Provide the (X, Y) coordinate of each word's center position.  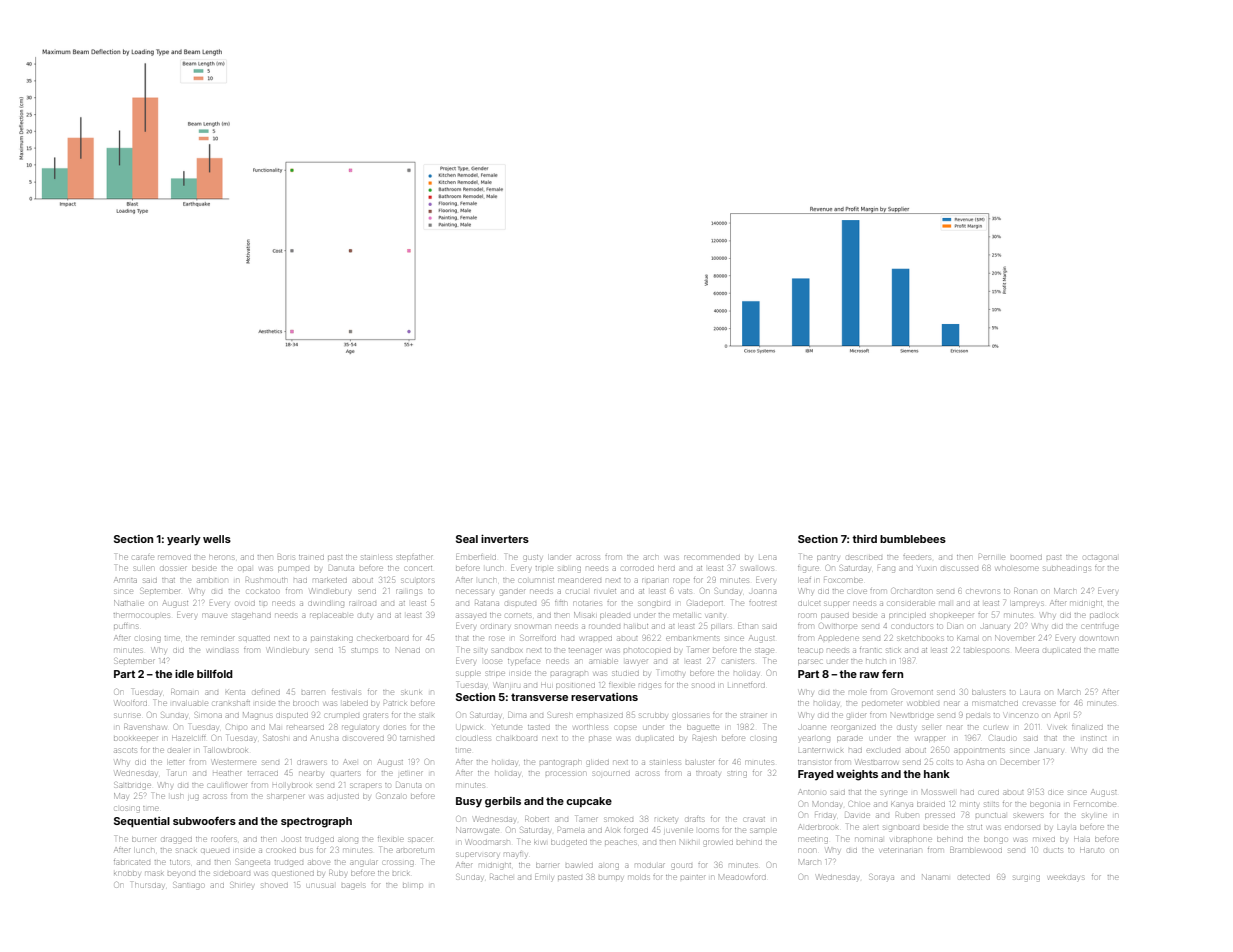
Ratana (487, 603)
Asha (975, 762)
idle (184, 673)
